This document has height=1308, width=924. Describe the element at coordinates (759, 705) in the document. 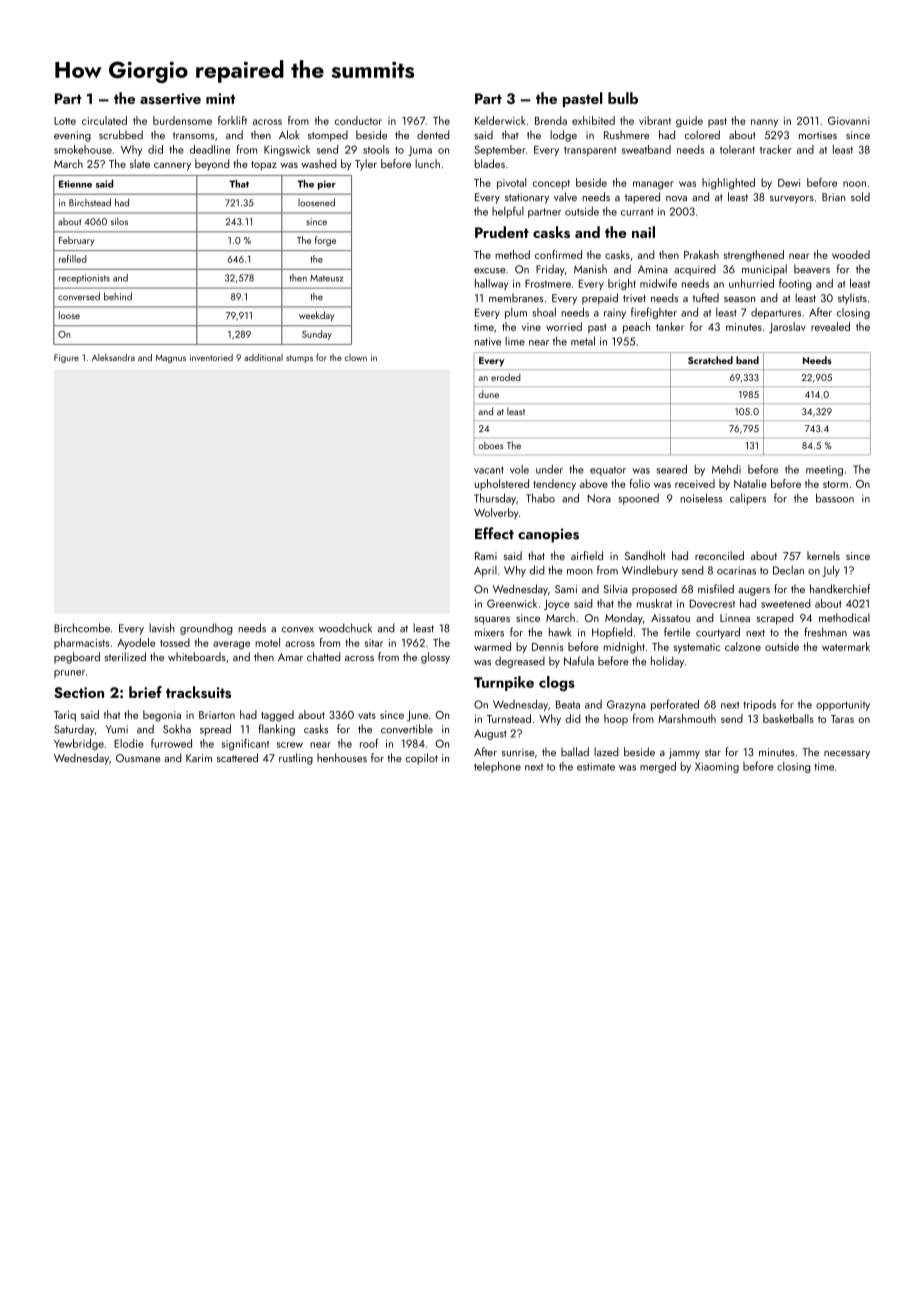

I see `tripods` at that location.
